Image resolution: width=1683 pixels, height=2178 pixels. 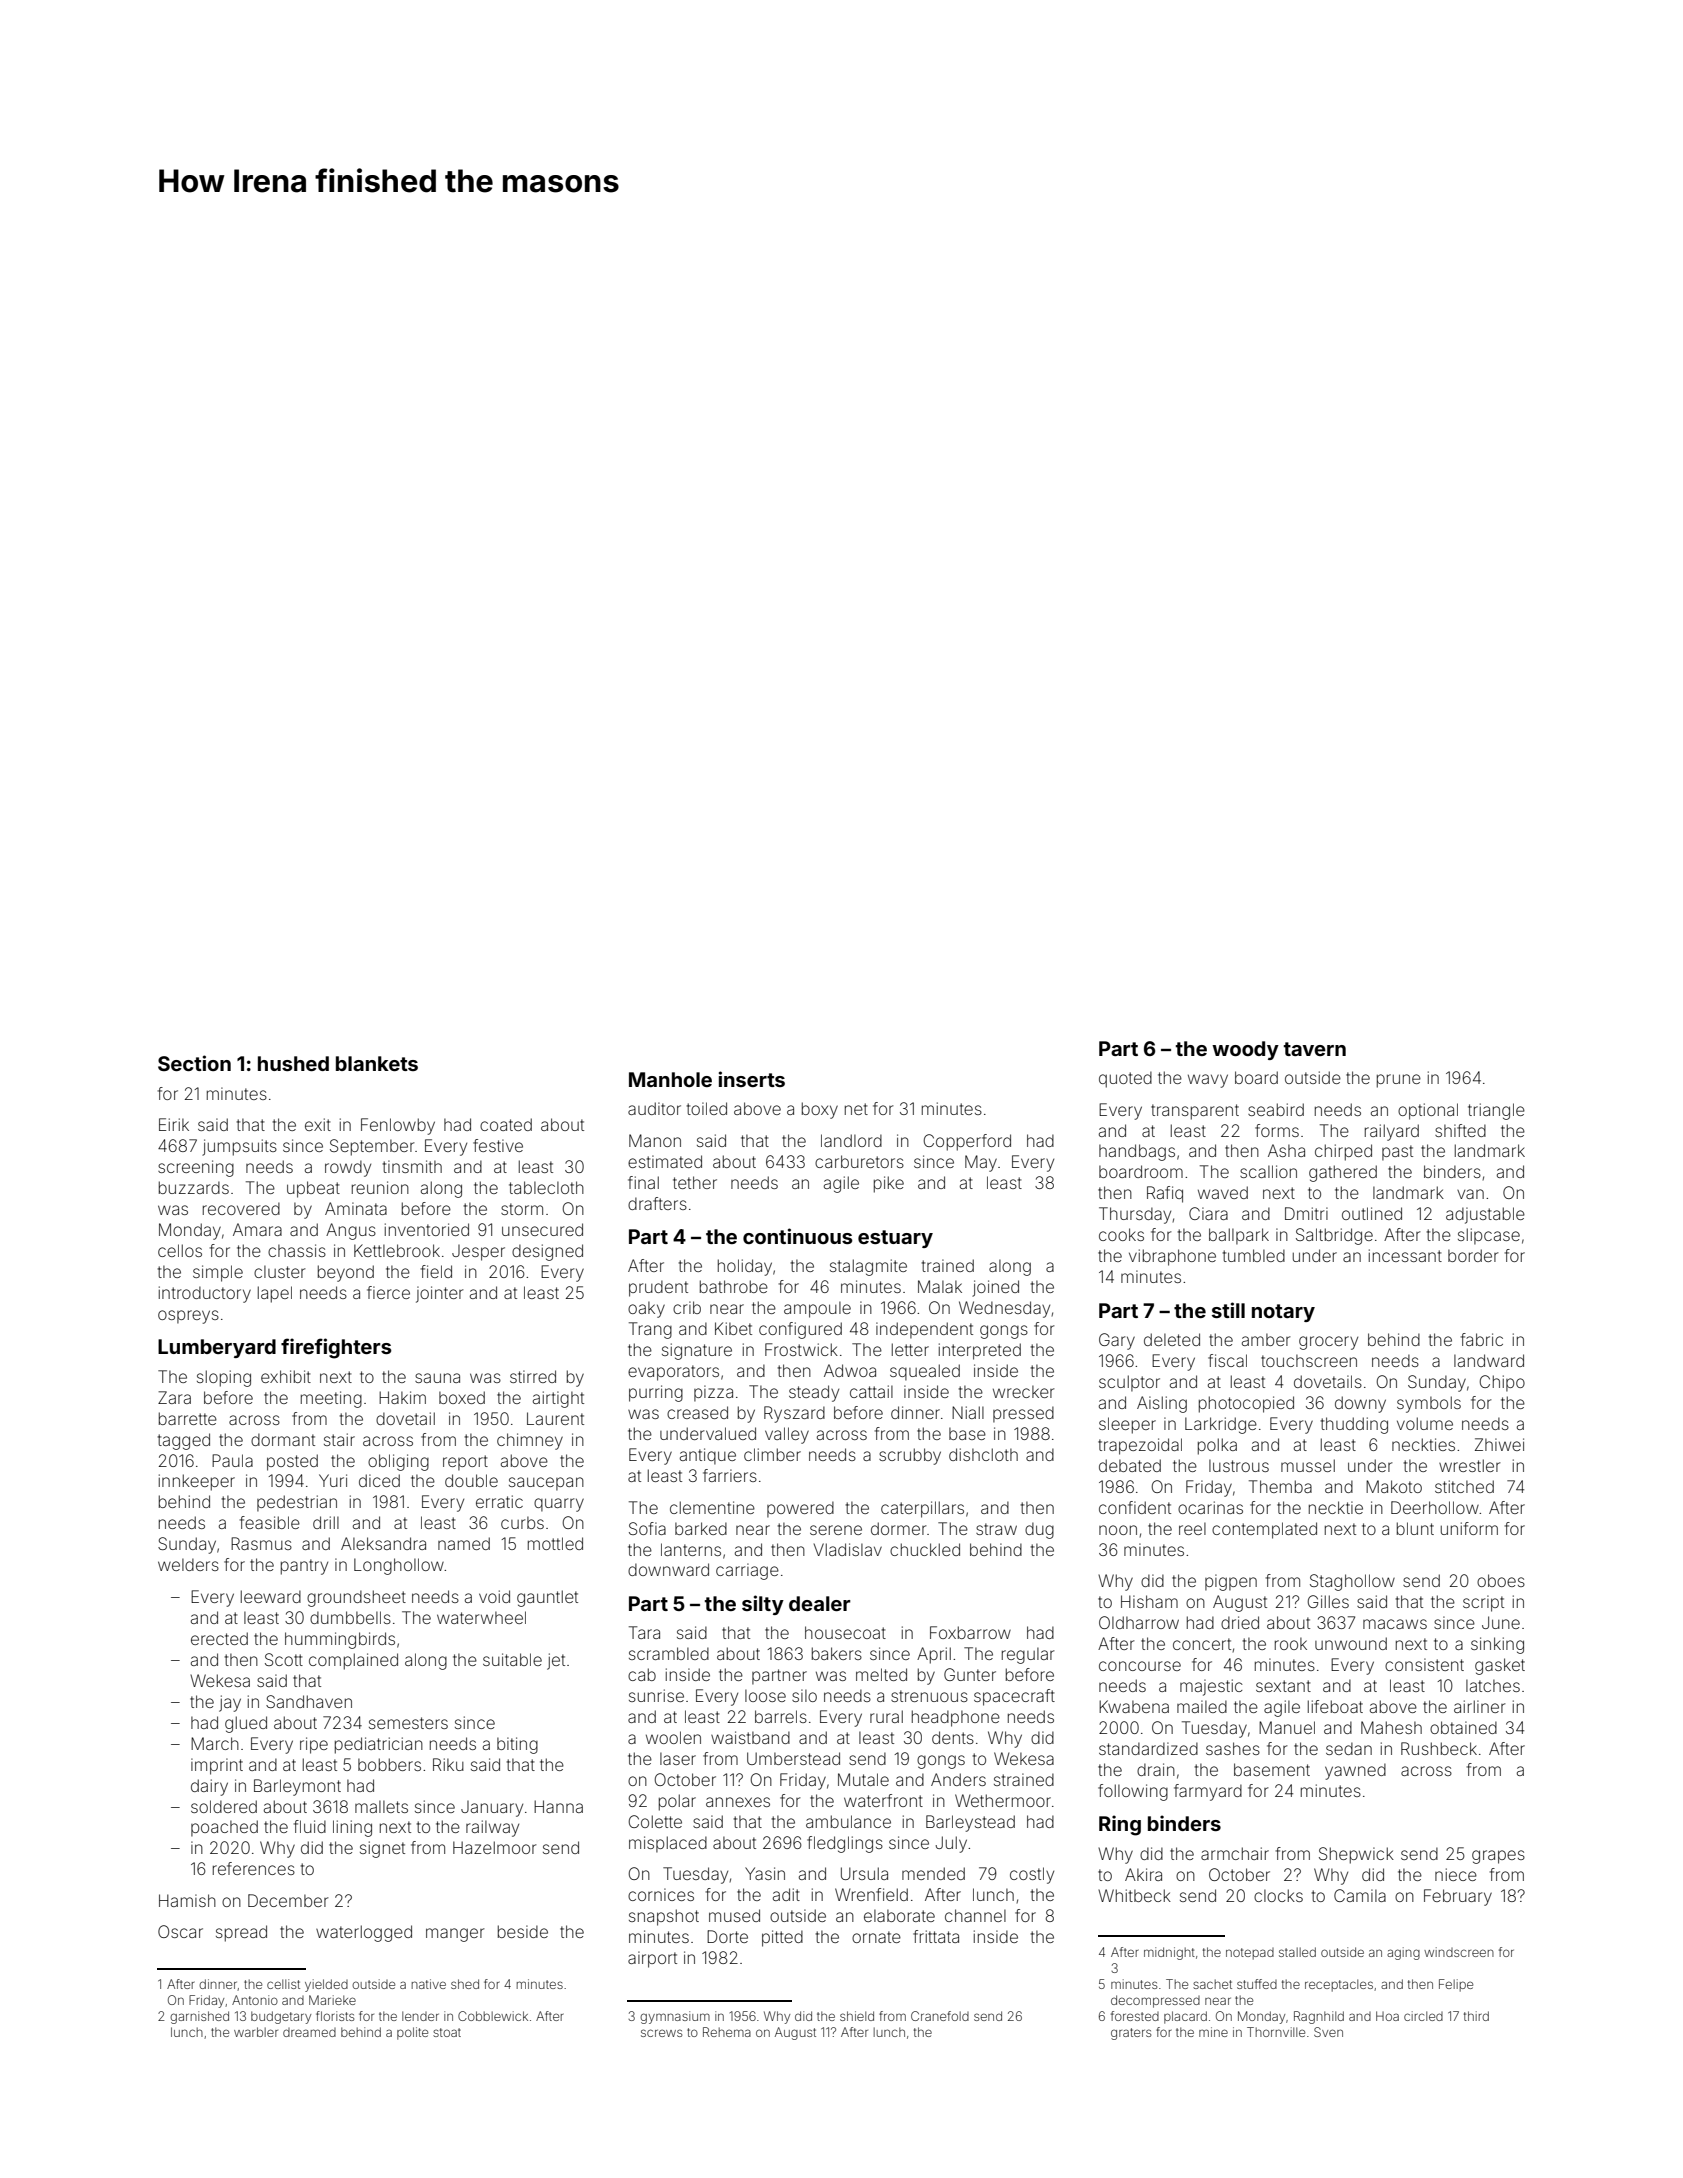 I want to click on van, so click(x=1470, y=1194).
